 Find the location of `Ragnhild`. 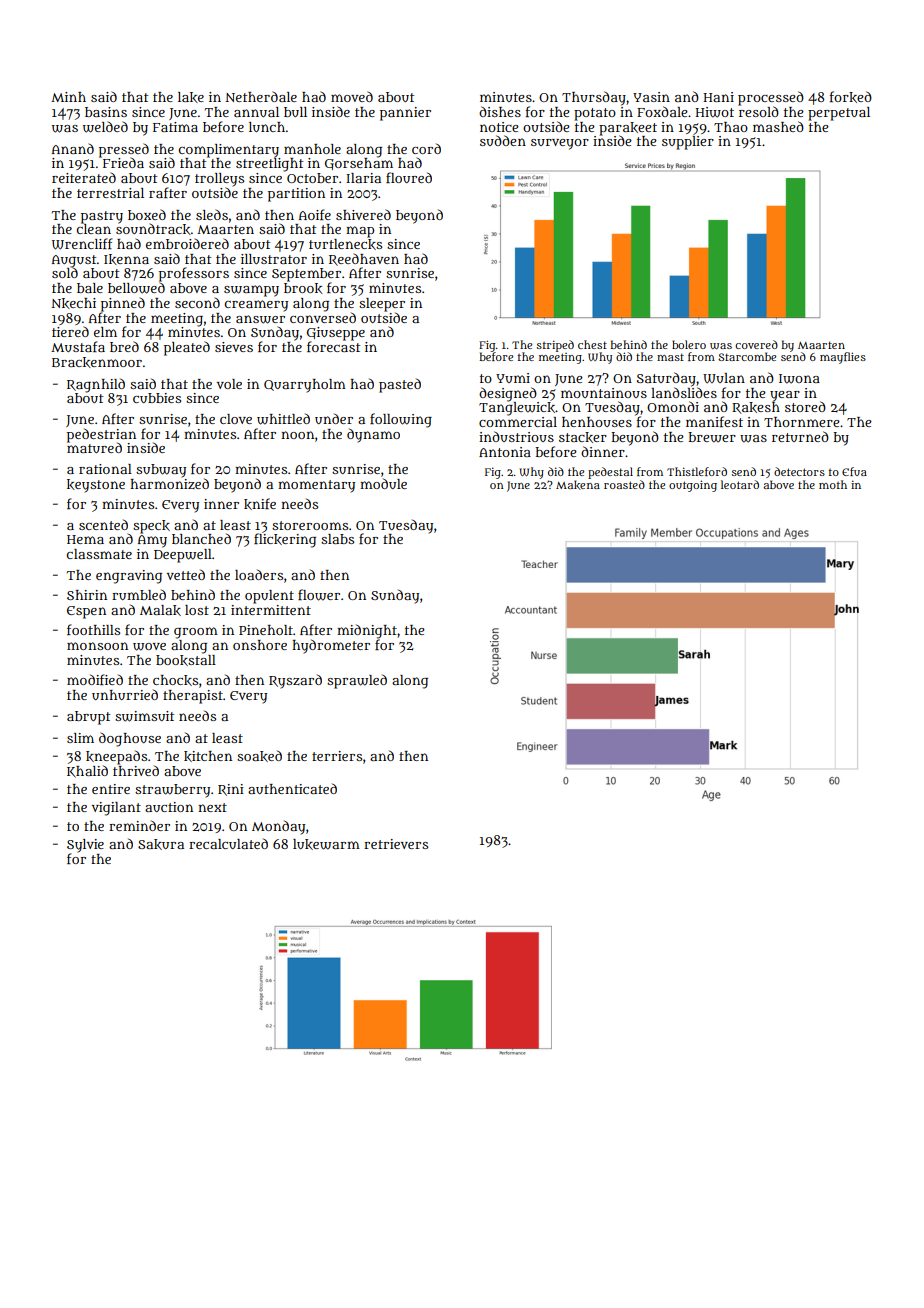

Ragnhild is located at coordinates (96, 385).
